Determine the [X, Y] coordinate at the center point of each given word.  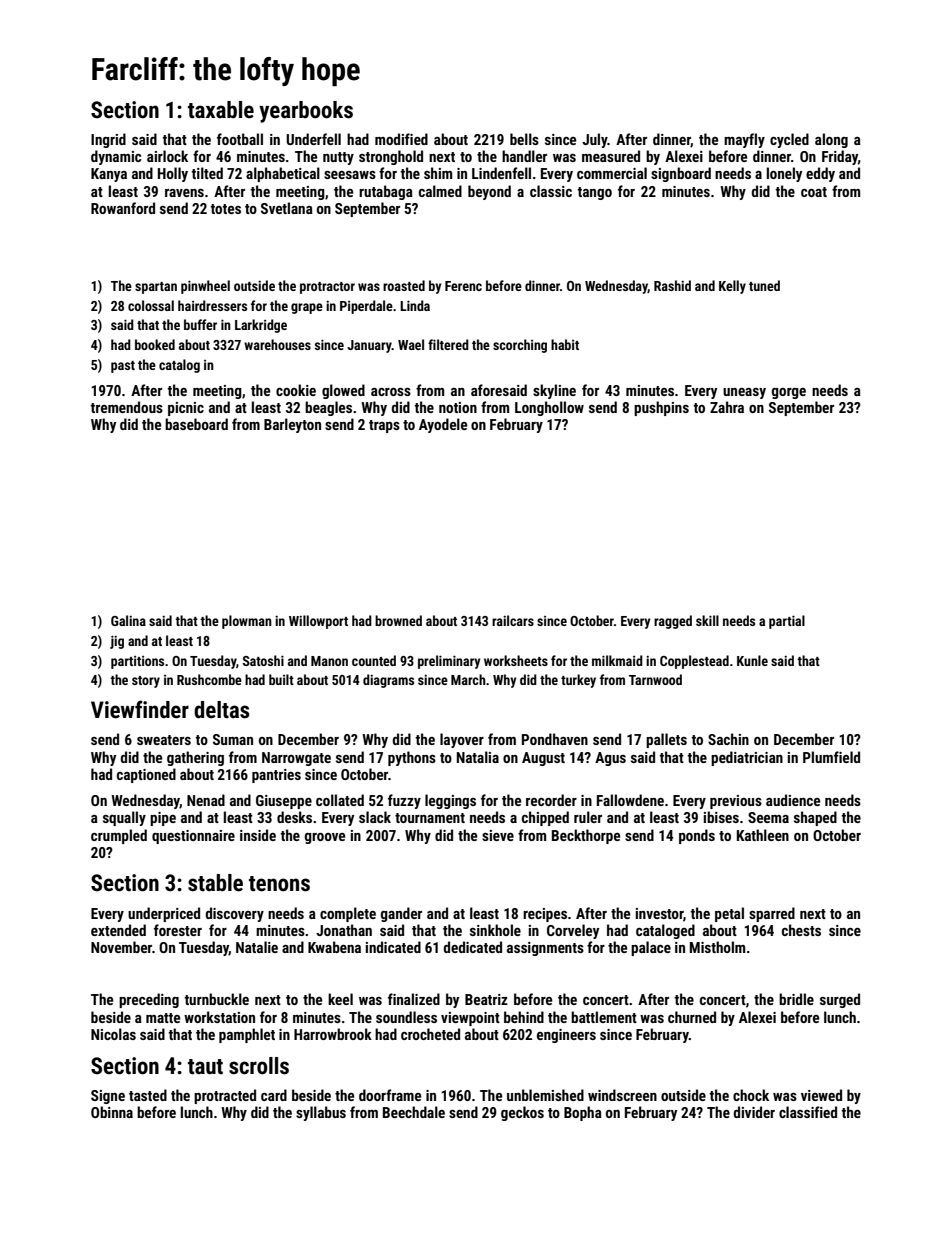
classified [808, 1112]
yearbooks [306, 112]
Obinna [112, 1112]
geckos [522, 1113]
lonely [784, 174]
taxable [221, 110]
